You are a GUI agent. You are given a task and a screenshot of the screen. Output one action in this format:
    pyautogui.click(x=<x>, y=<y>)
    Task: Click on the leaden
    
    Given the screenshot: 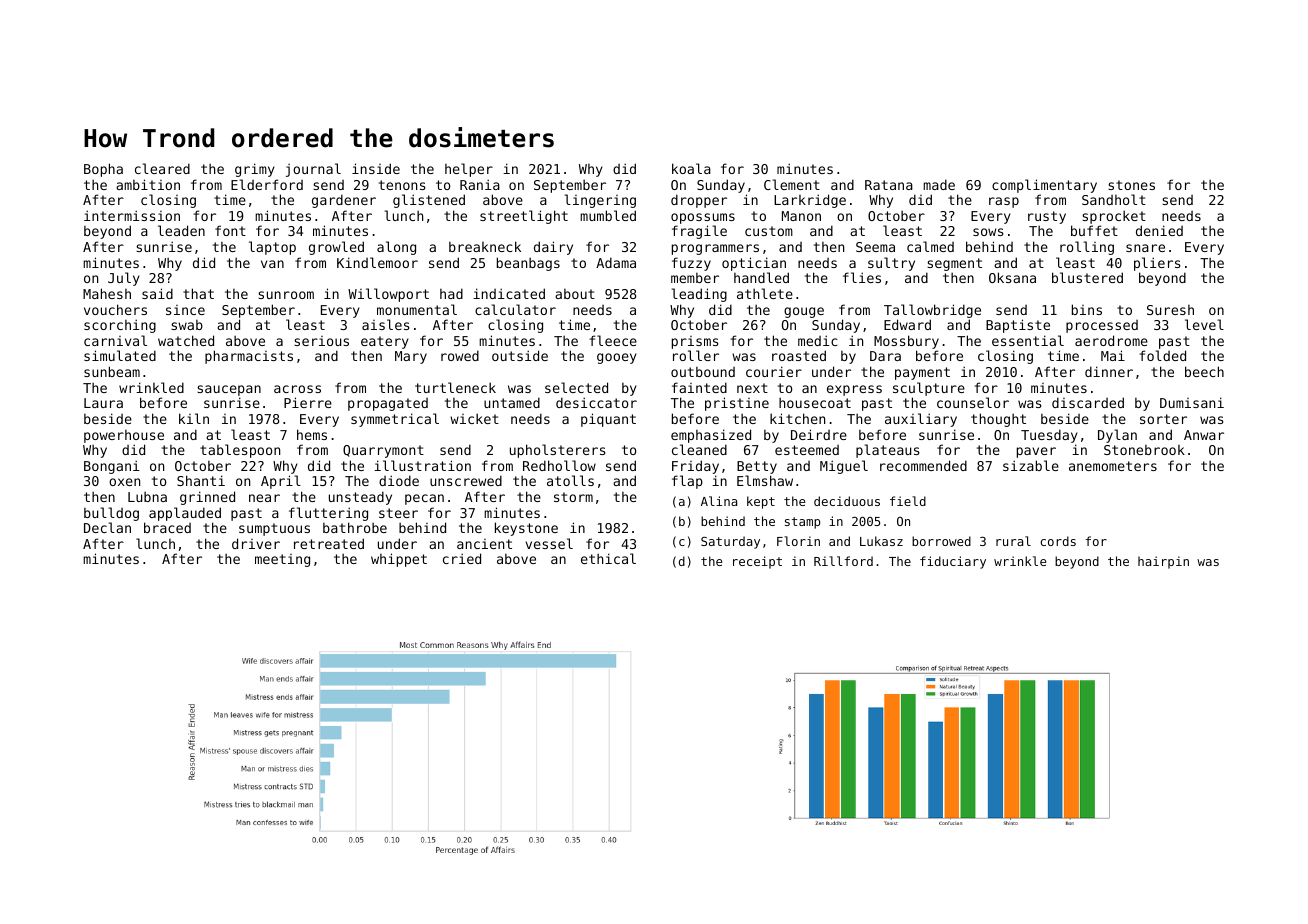 What is the action you would take?
    pyautogui.click(x=181, y=230)
